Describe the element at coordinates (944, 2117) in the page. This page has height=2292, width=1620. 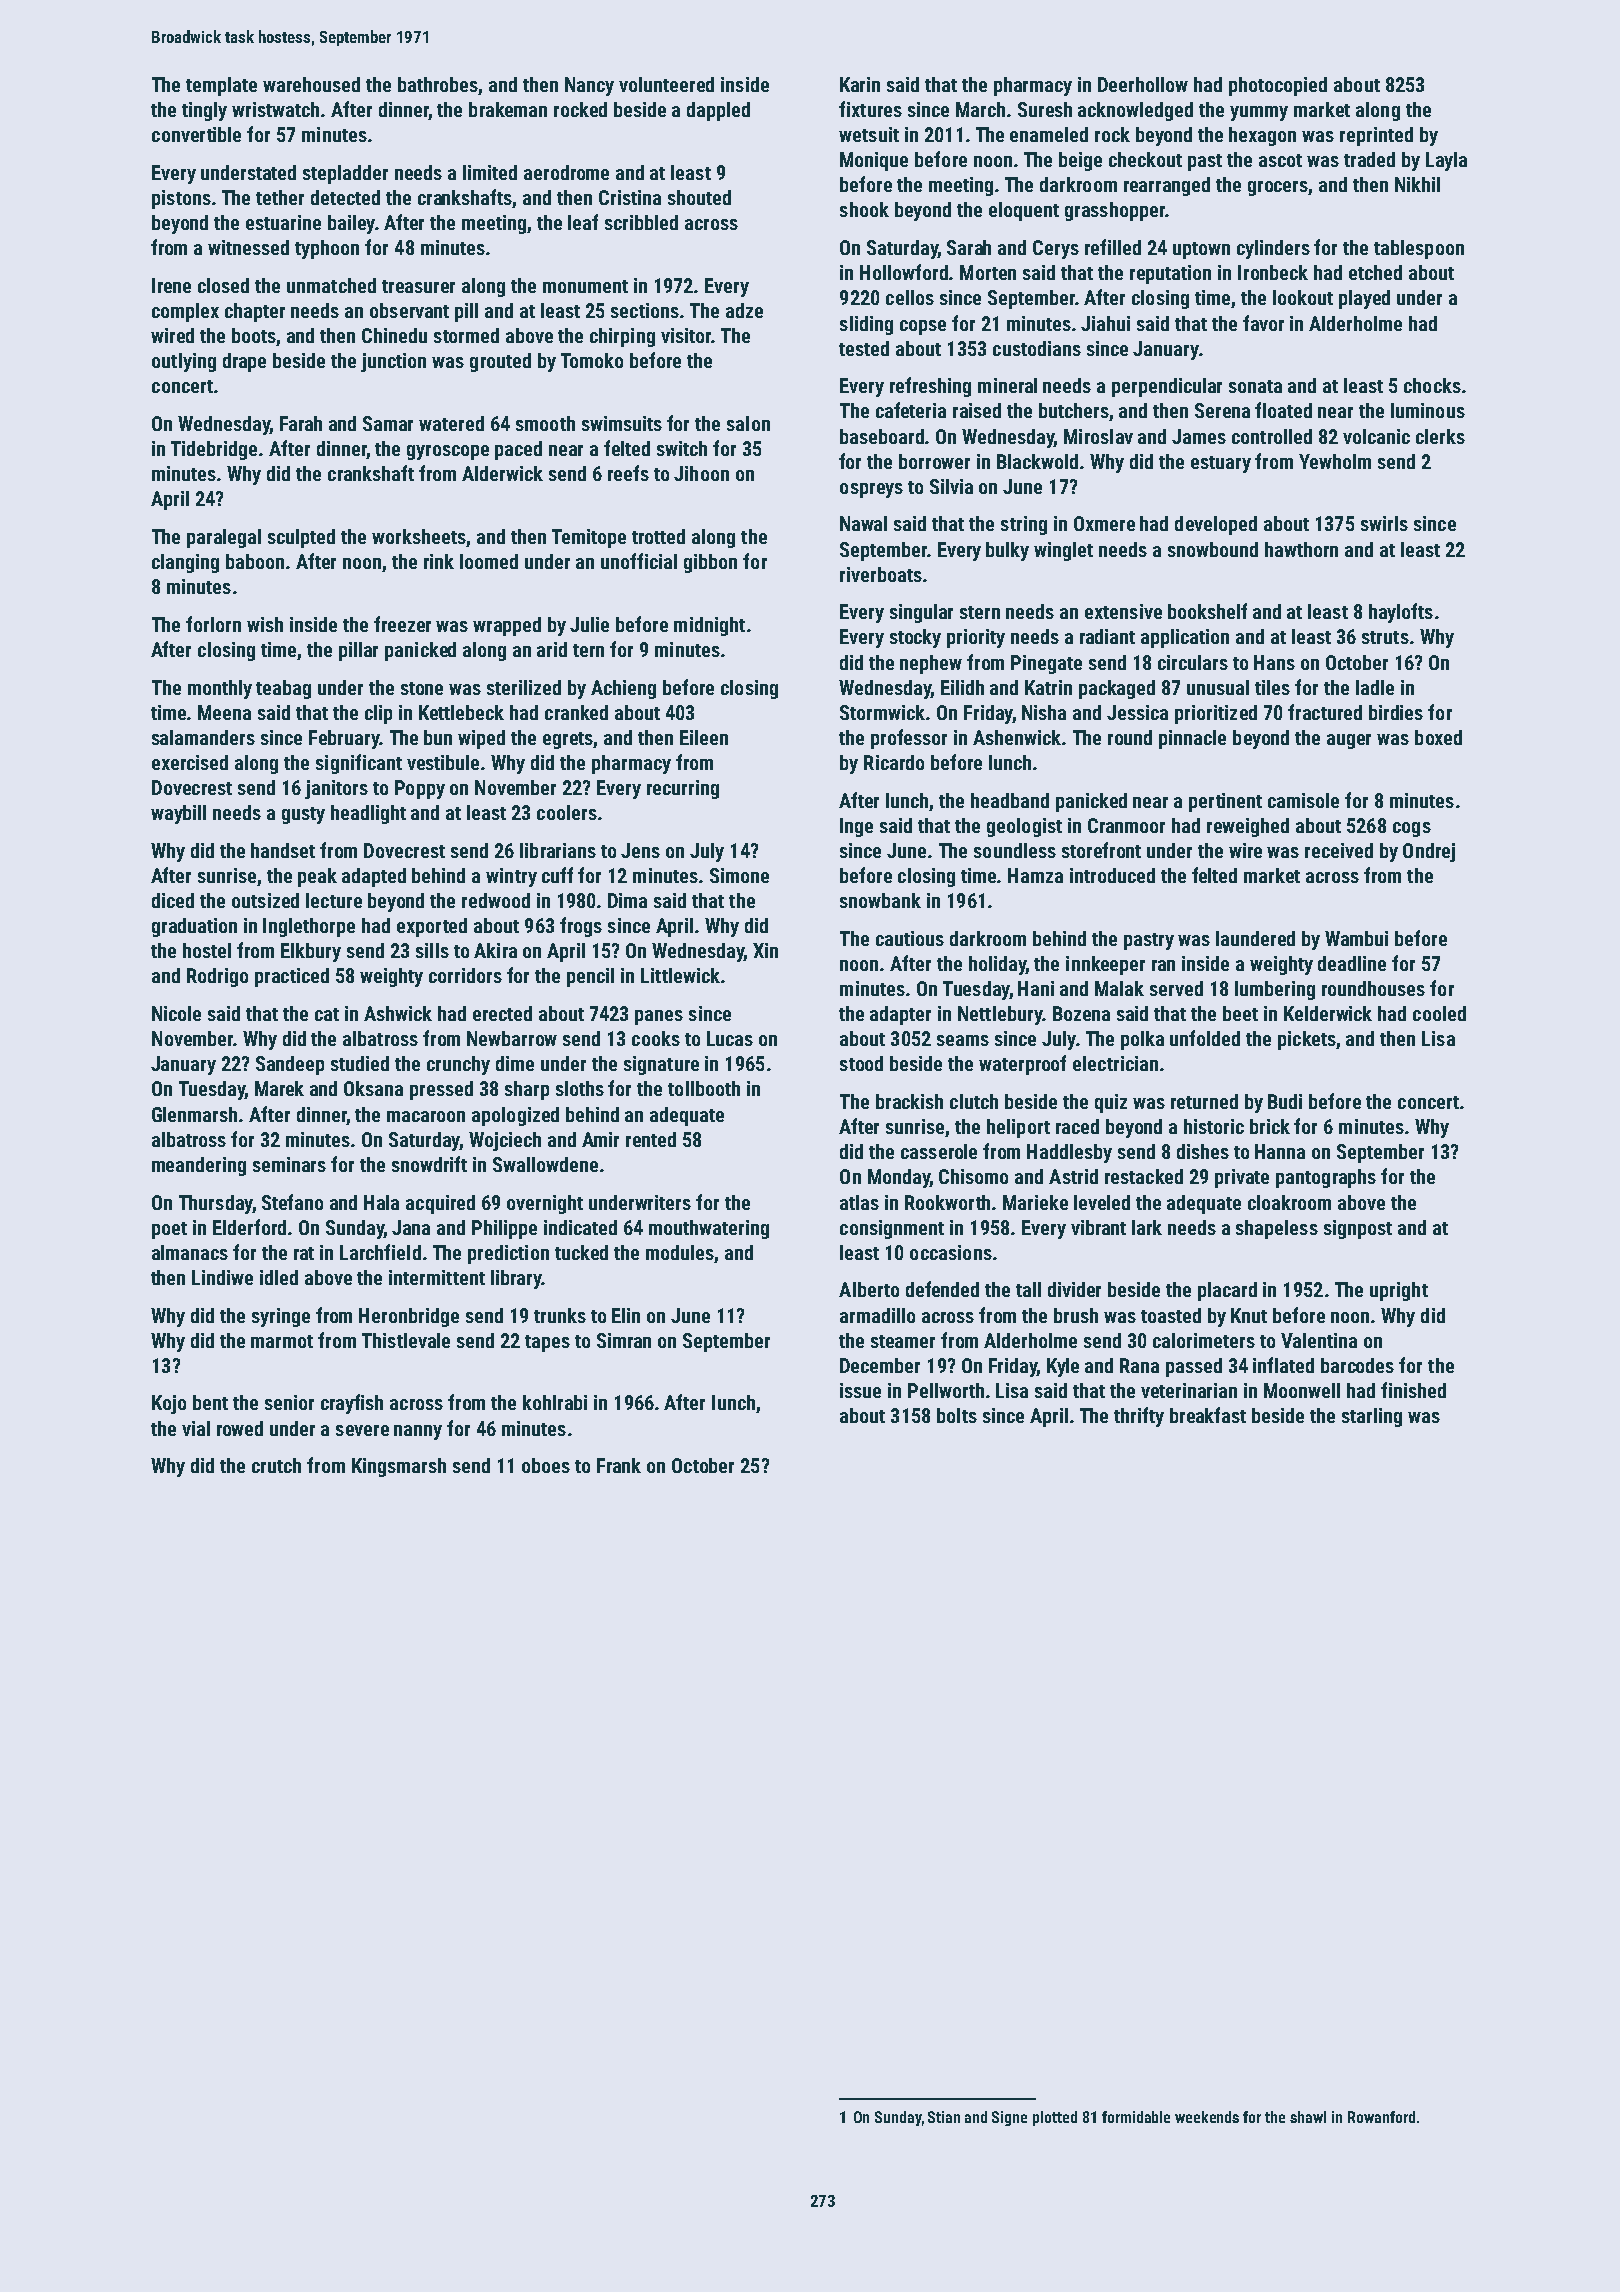
I see `Stian` at that location.
